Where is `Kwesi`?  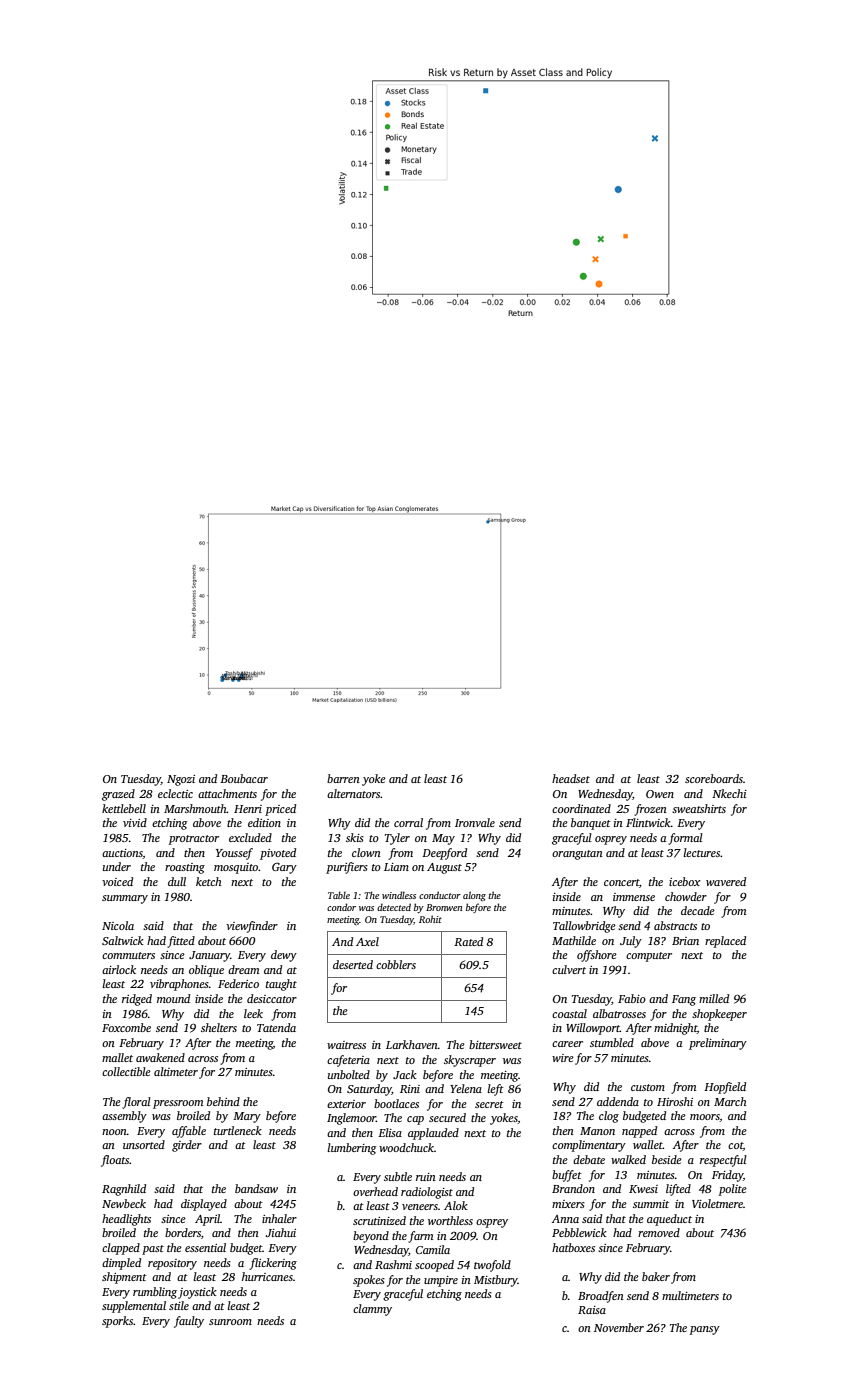
Kwesi is located at coordinates (643, 1189).
